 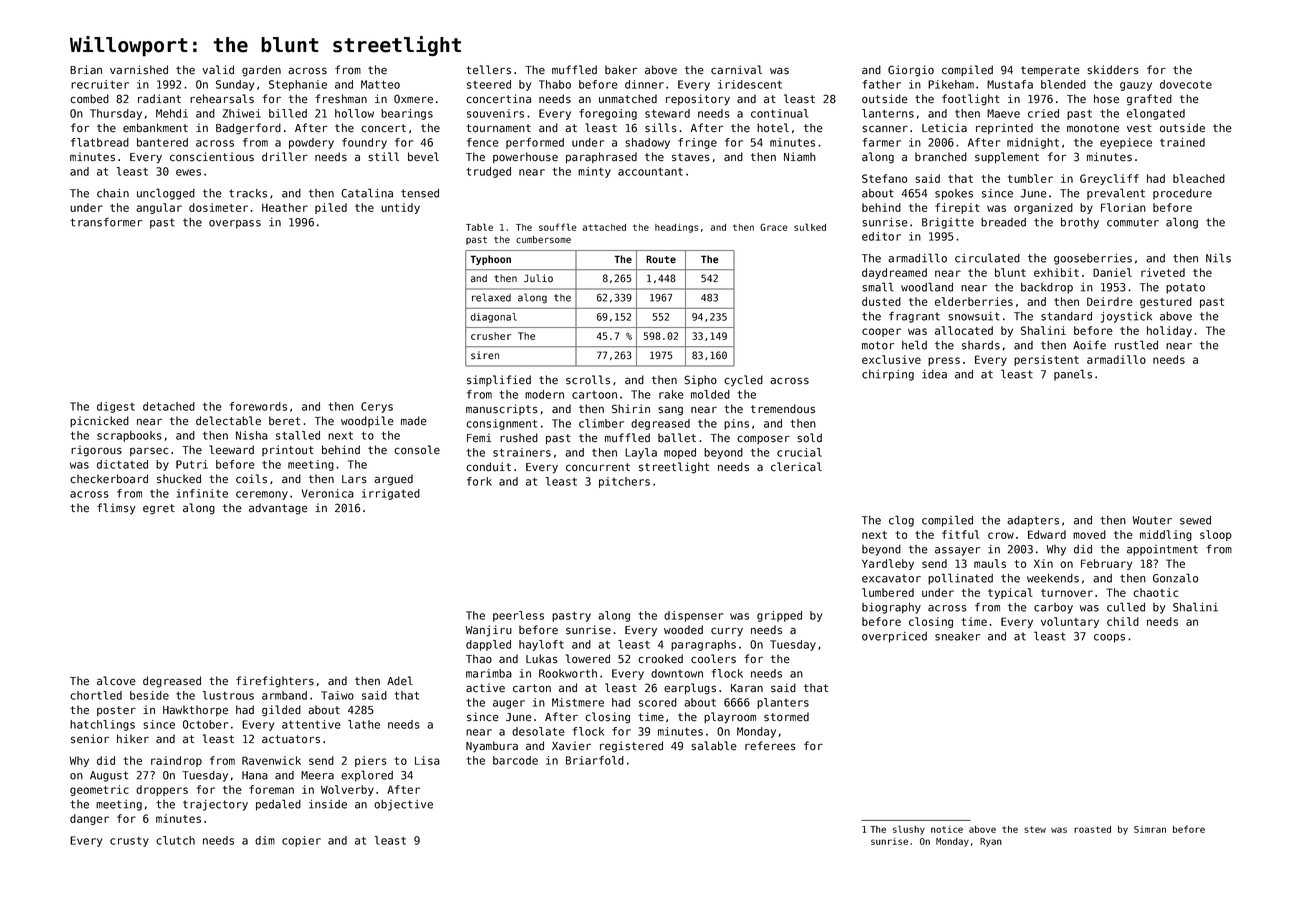 What do you see at coordinates (1136, 345) in the page?
I see `rustled` at bounding box center [1136, 345].
